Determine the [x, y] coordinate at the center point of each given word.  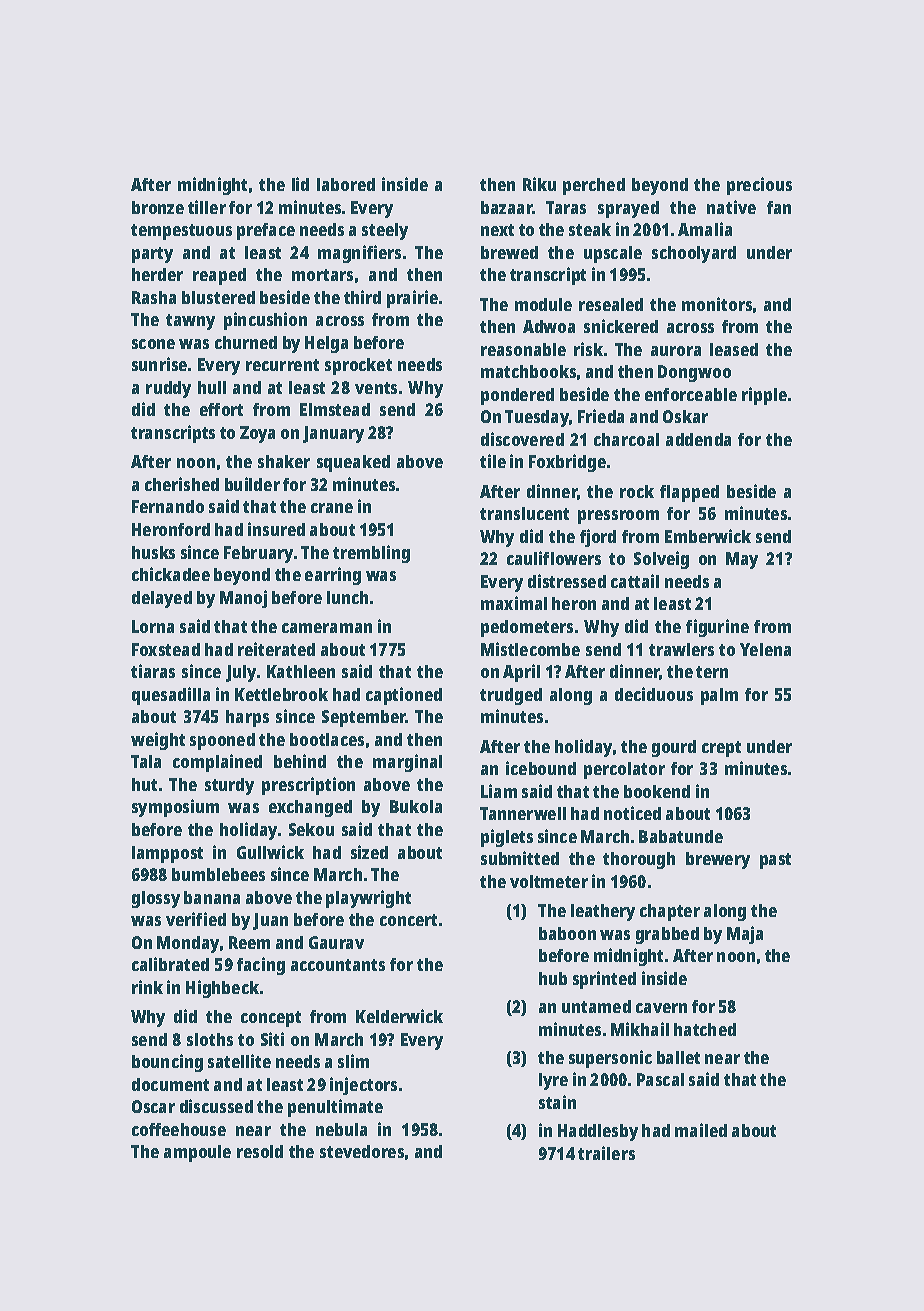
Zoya [257, 434]
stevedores [362, 1151]
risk [588, 349]
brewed [509, 252]
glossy [156, 899]
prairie [412, 299]
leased [734, 349]
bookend [657, 791]
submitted [520, 858]
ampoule [197, 1153]
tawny [190, 322]
